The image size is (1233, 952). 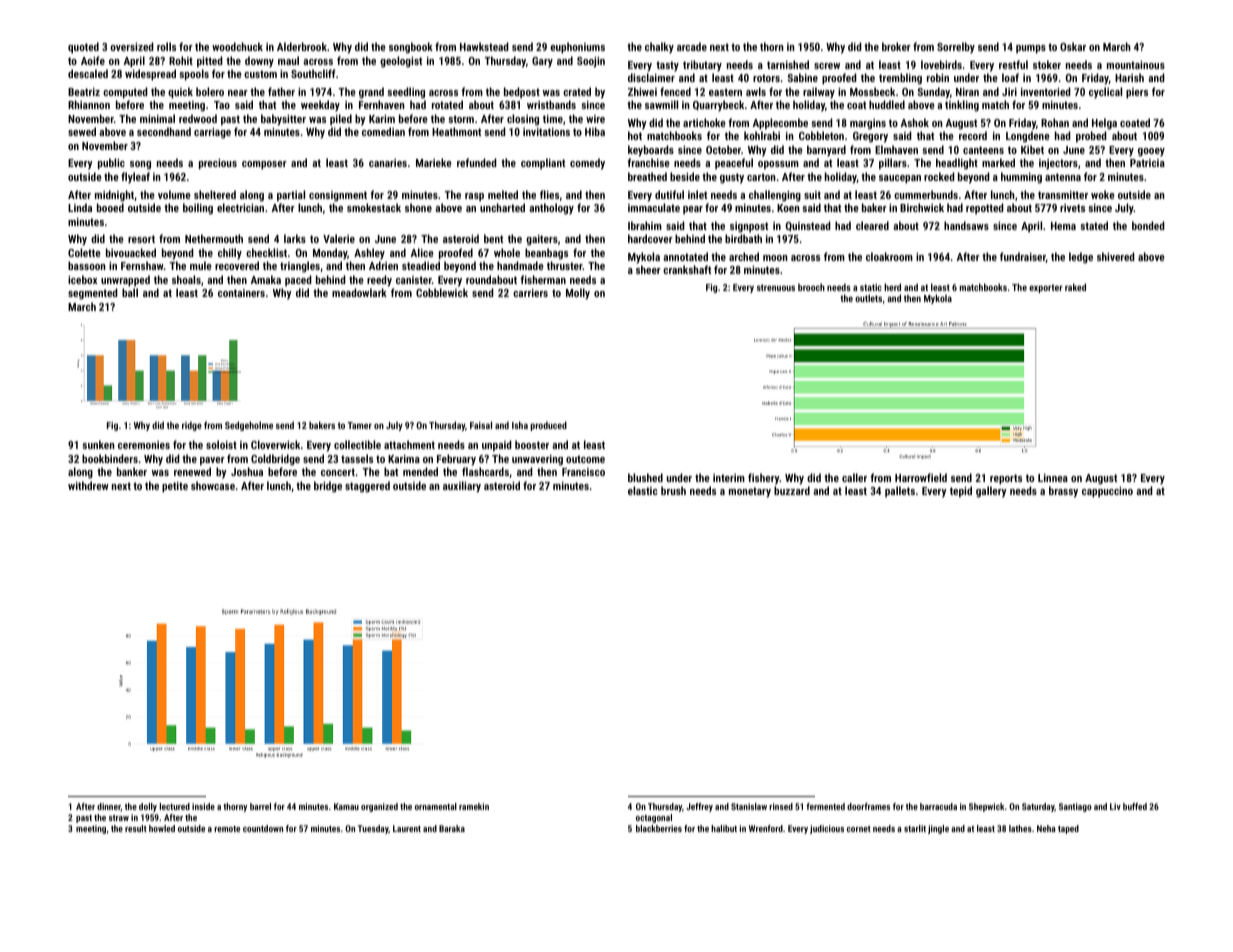 I want to click on cappuccino, so click(x=1107, y=492).
